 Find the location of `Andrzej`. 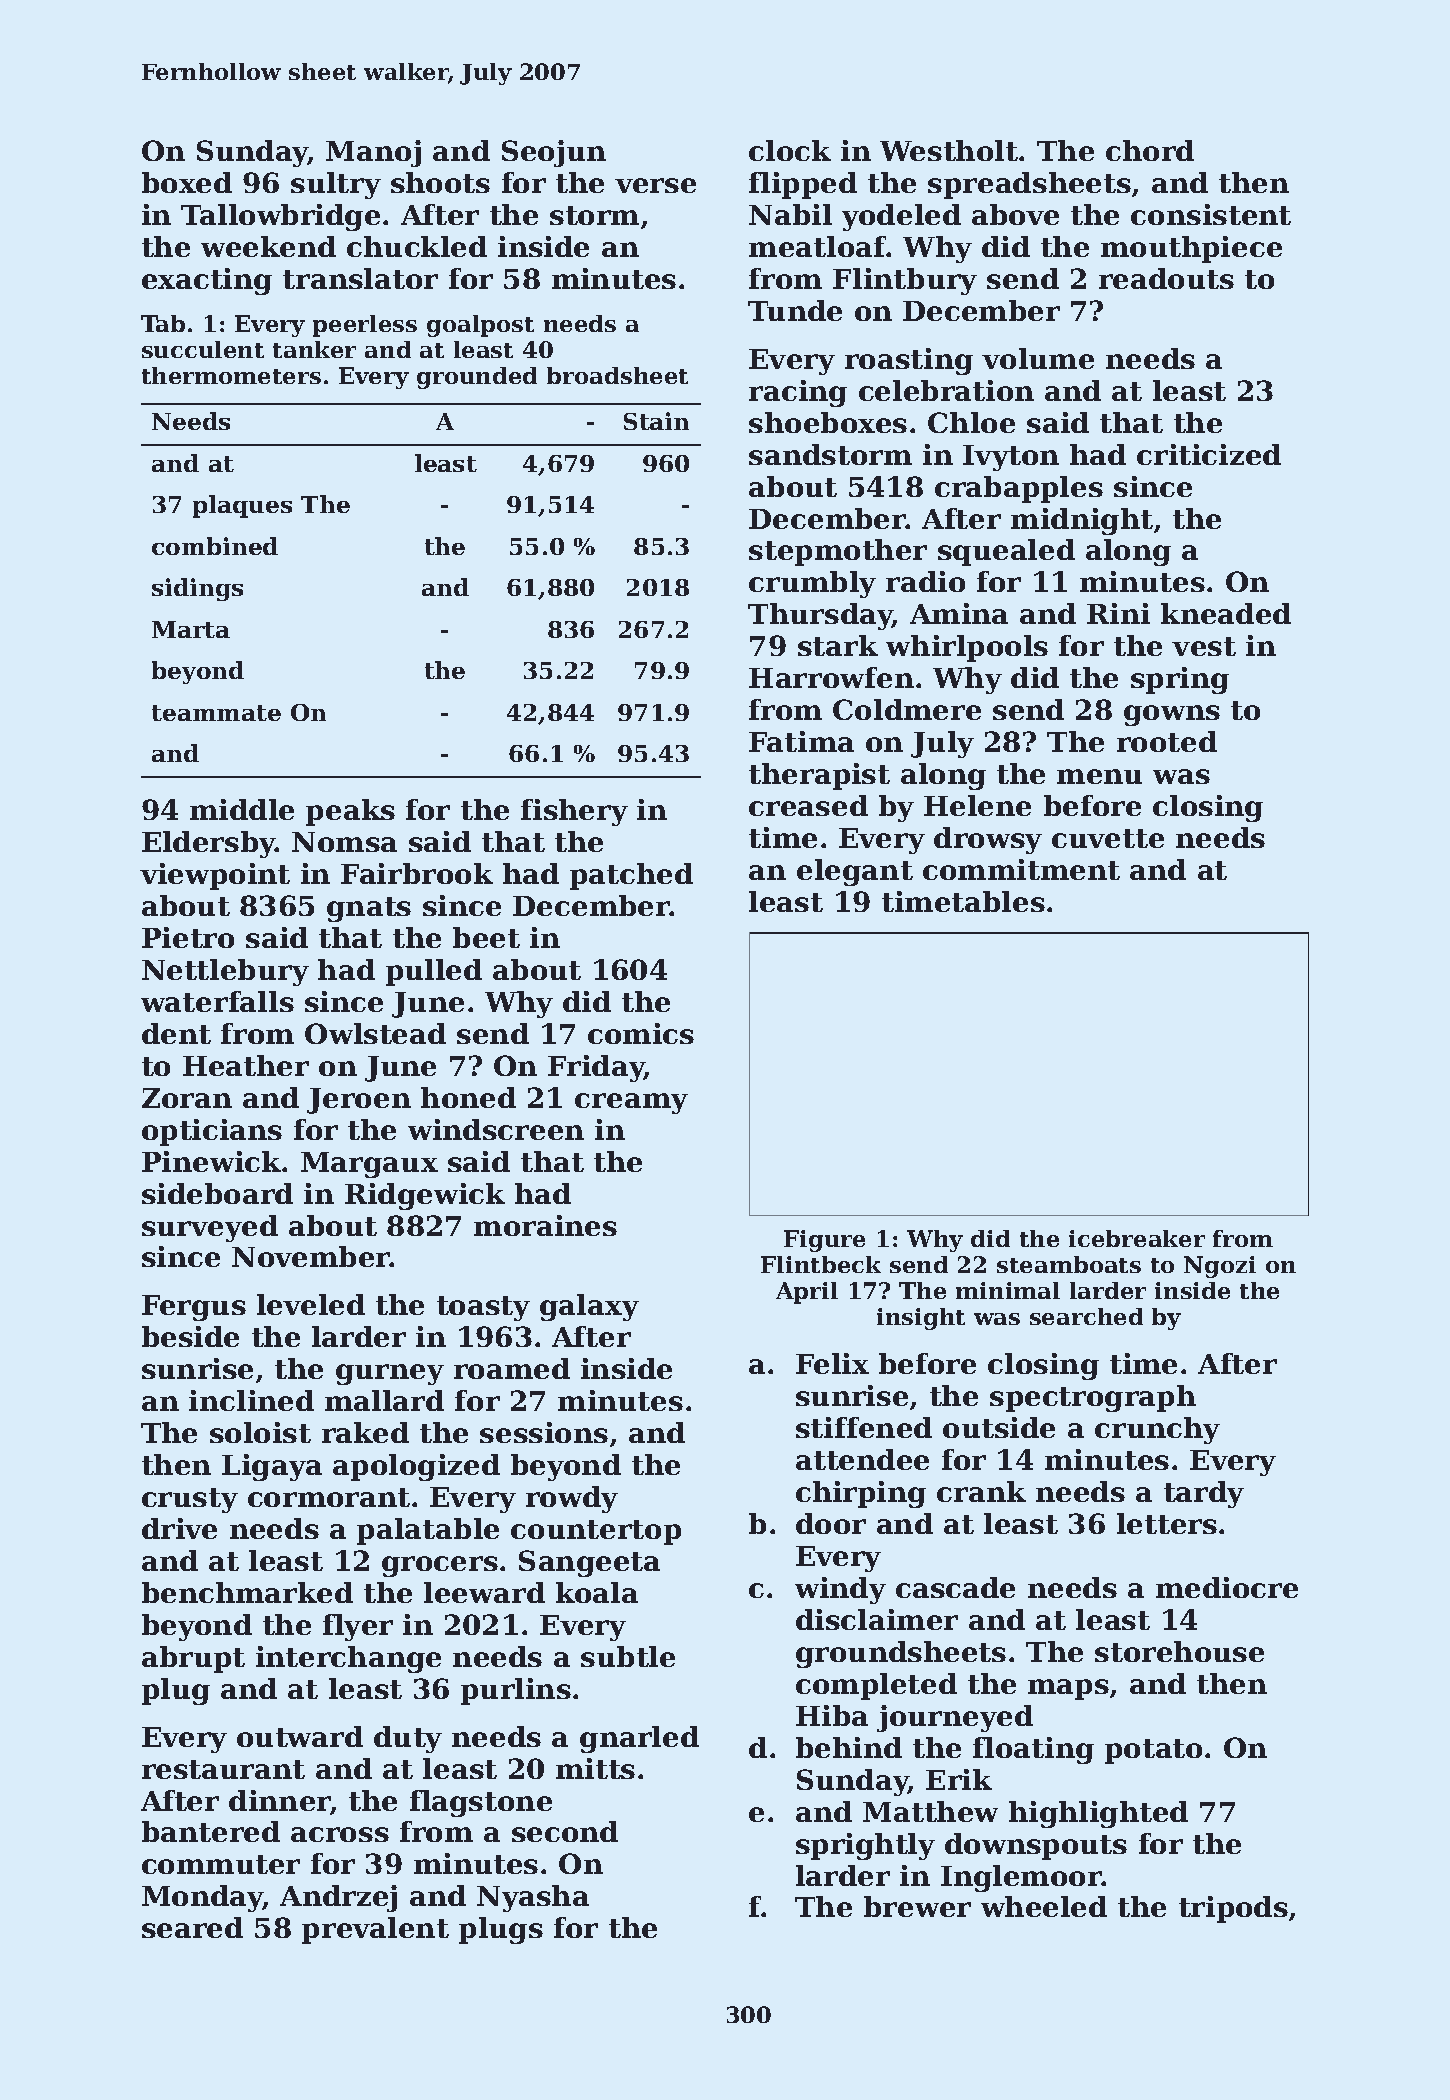

Andrzej is located at coordinates (338, 1898).
